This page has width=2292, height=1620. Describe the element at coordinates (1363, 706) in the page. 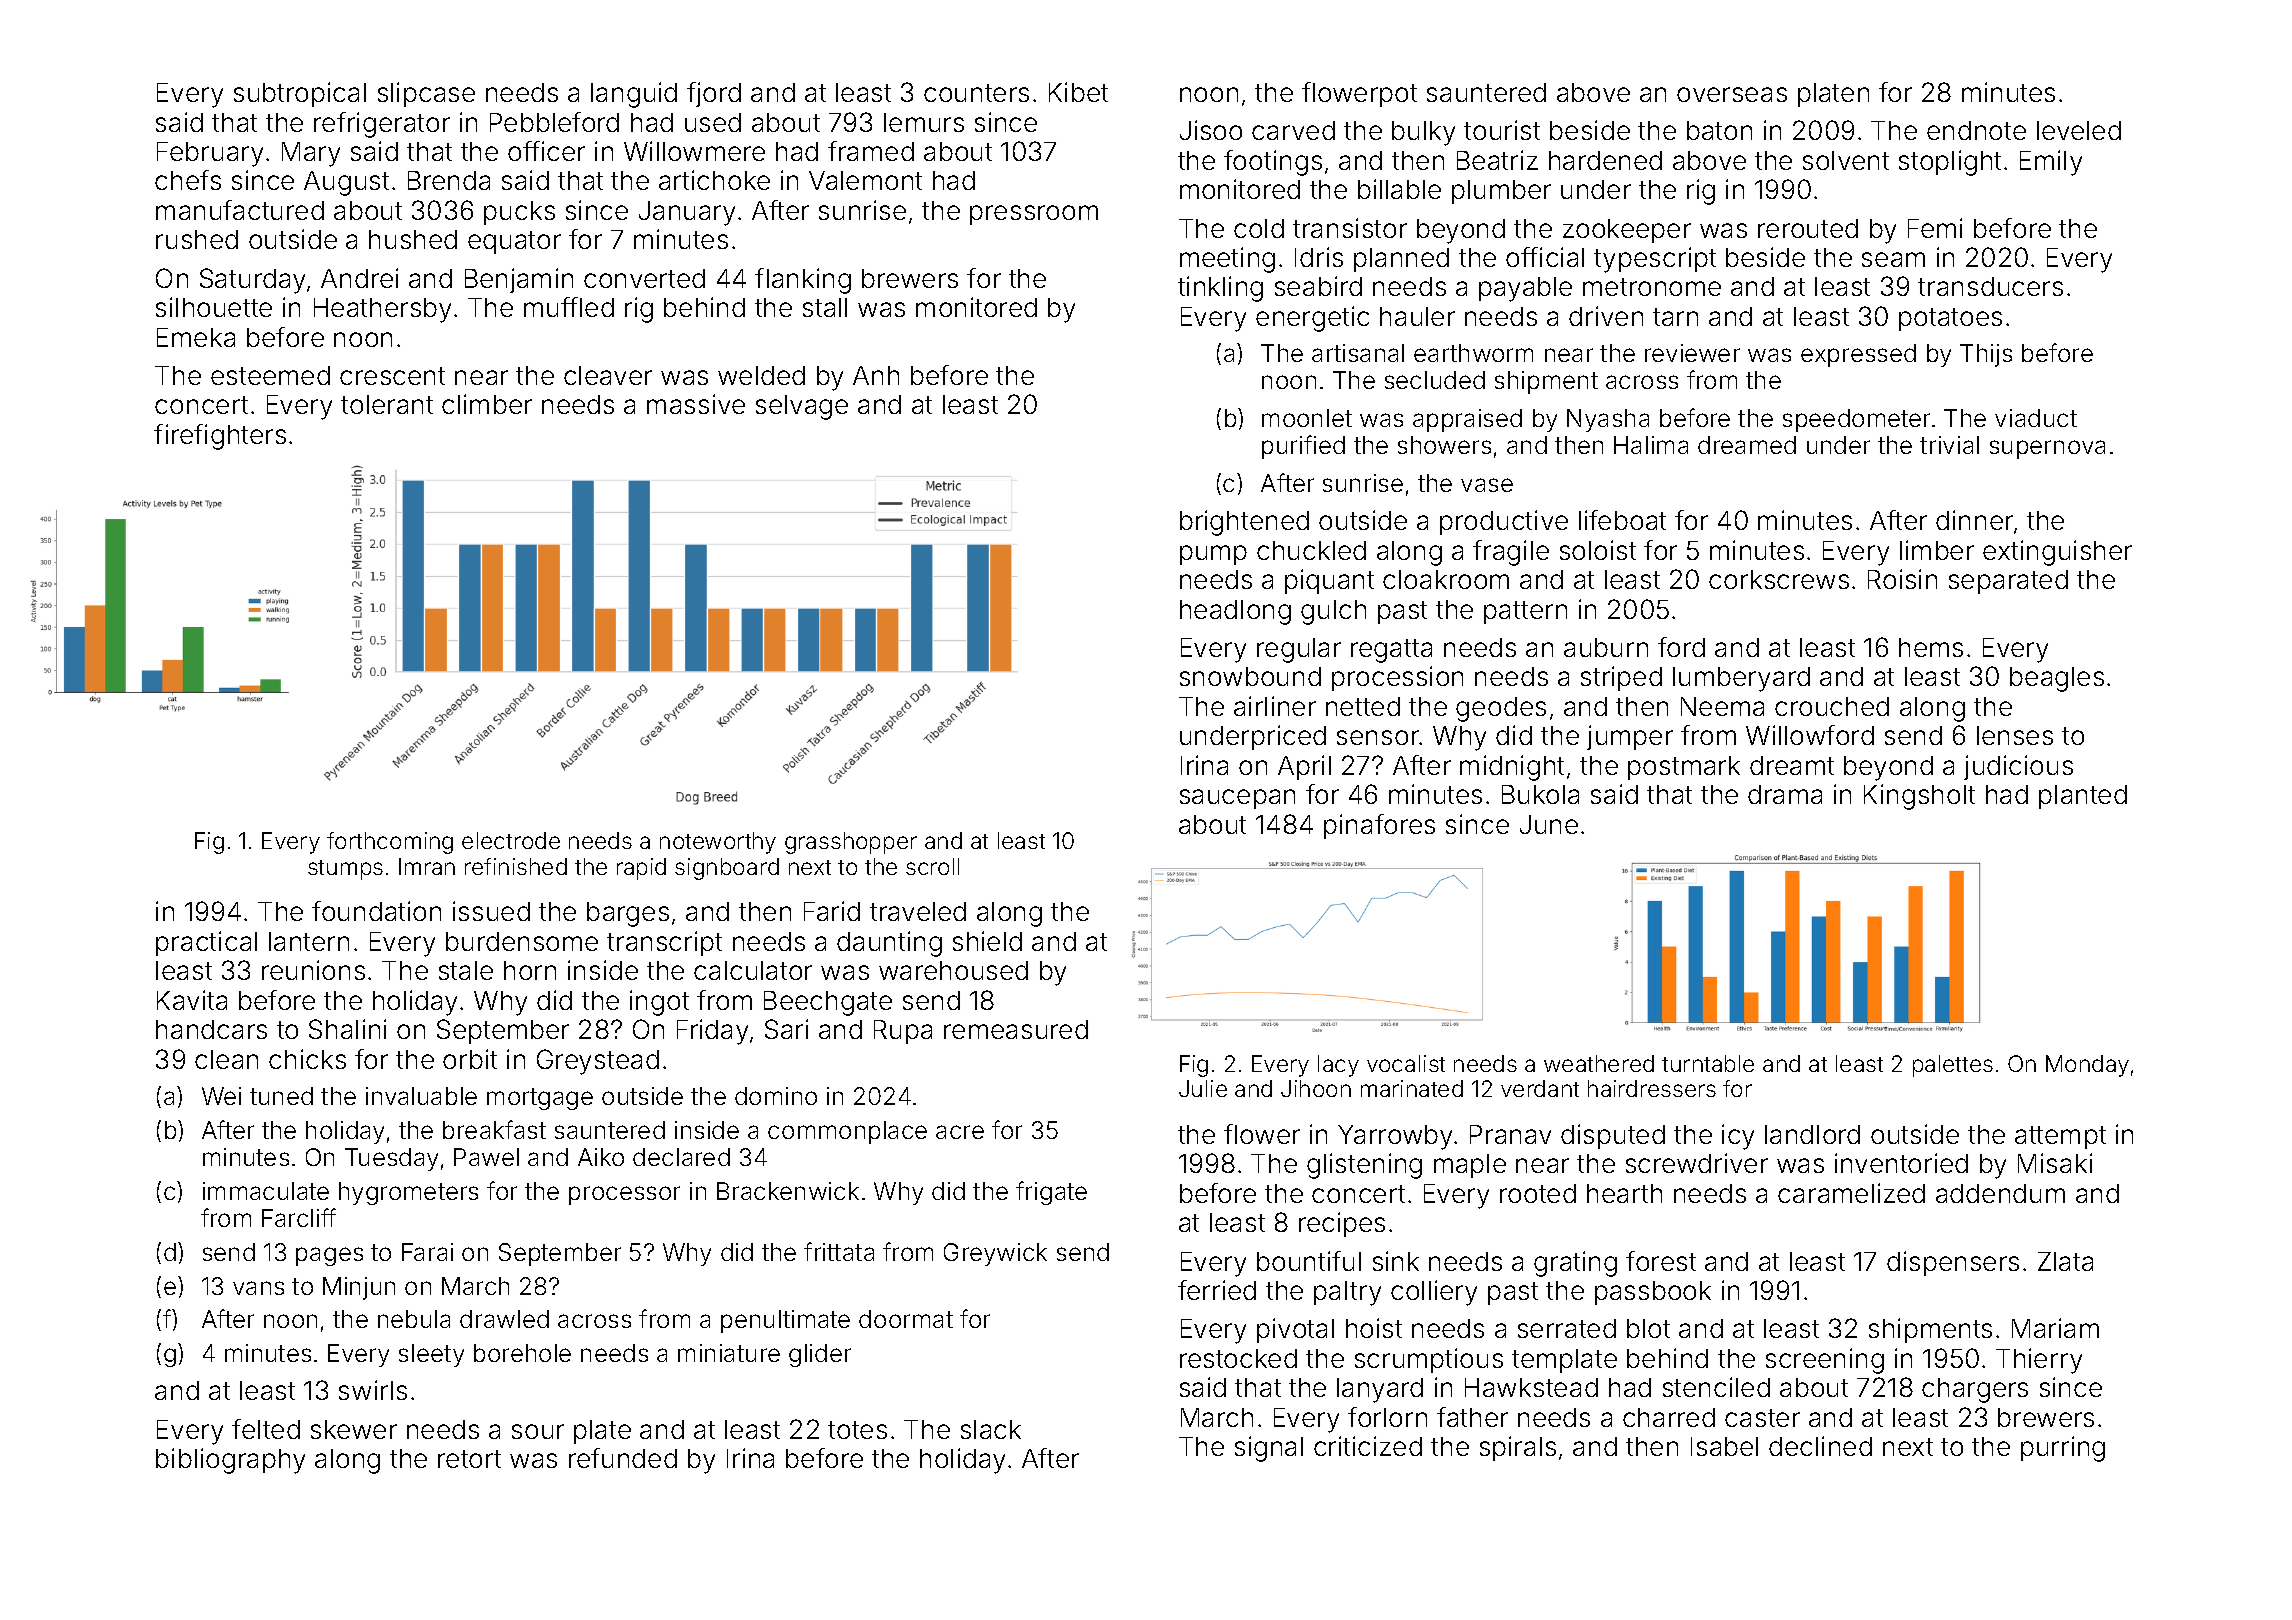

I see `netted` at that location.
